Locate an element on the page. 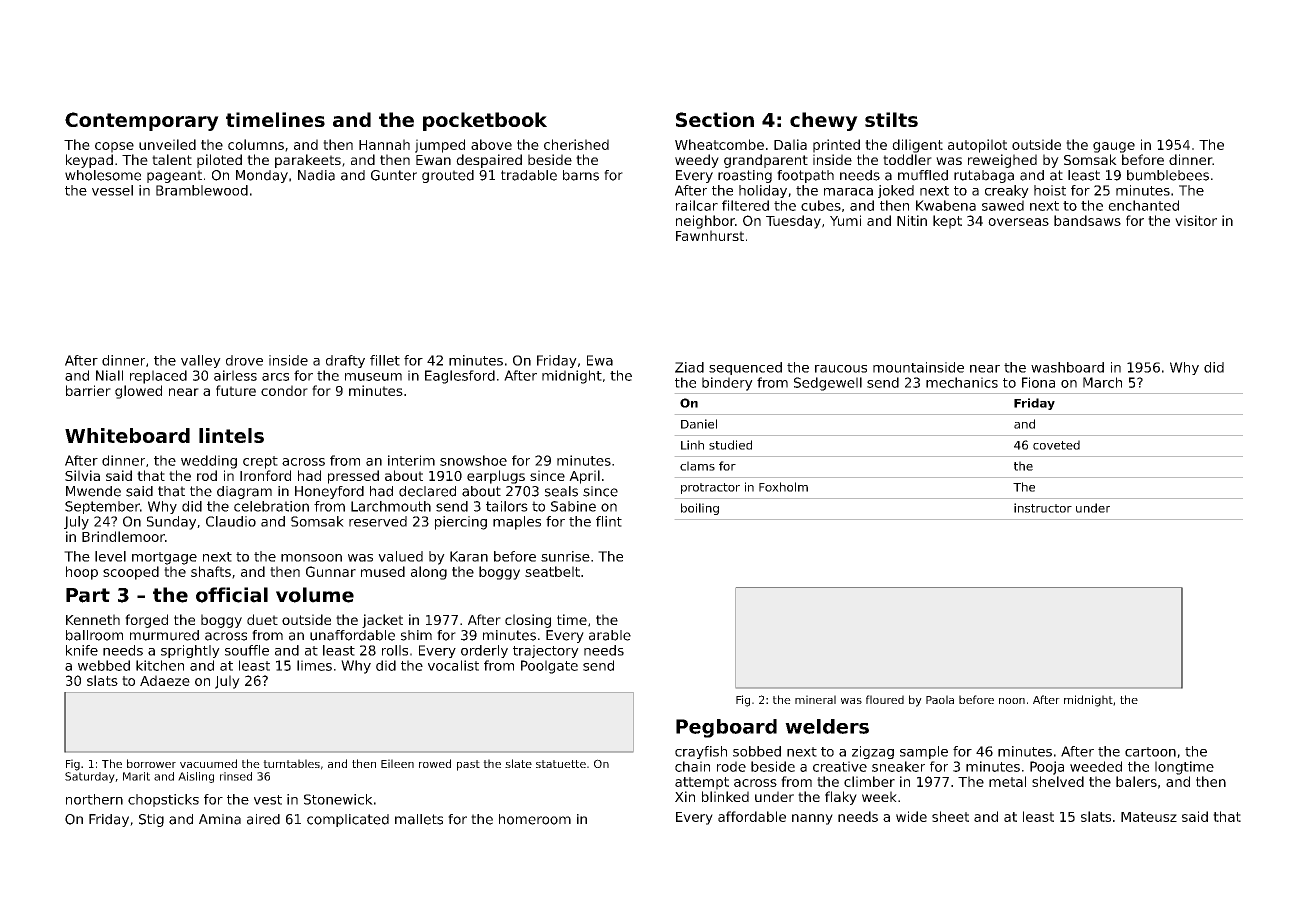  complicated is located at coordinates (348, 820).
